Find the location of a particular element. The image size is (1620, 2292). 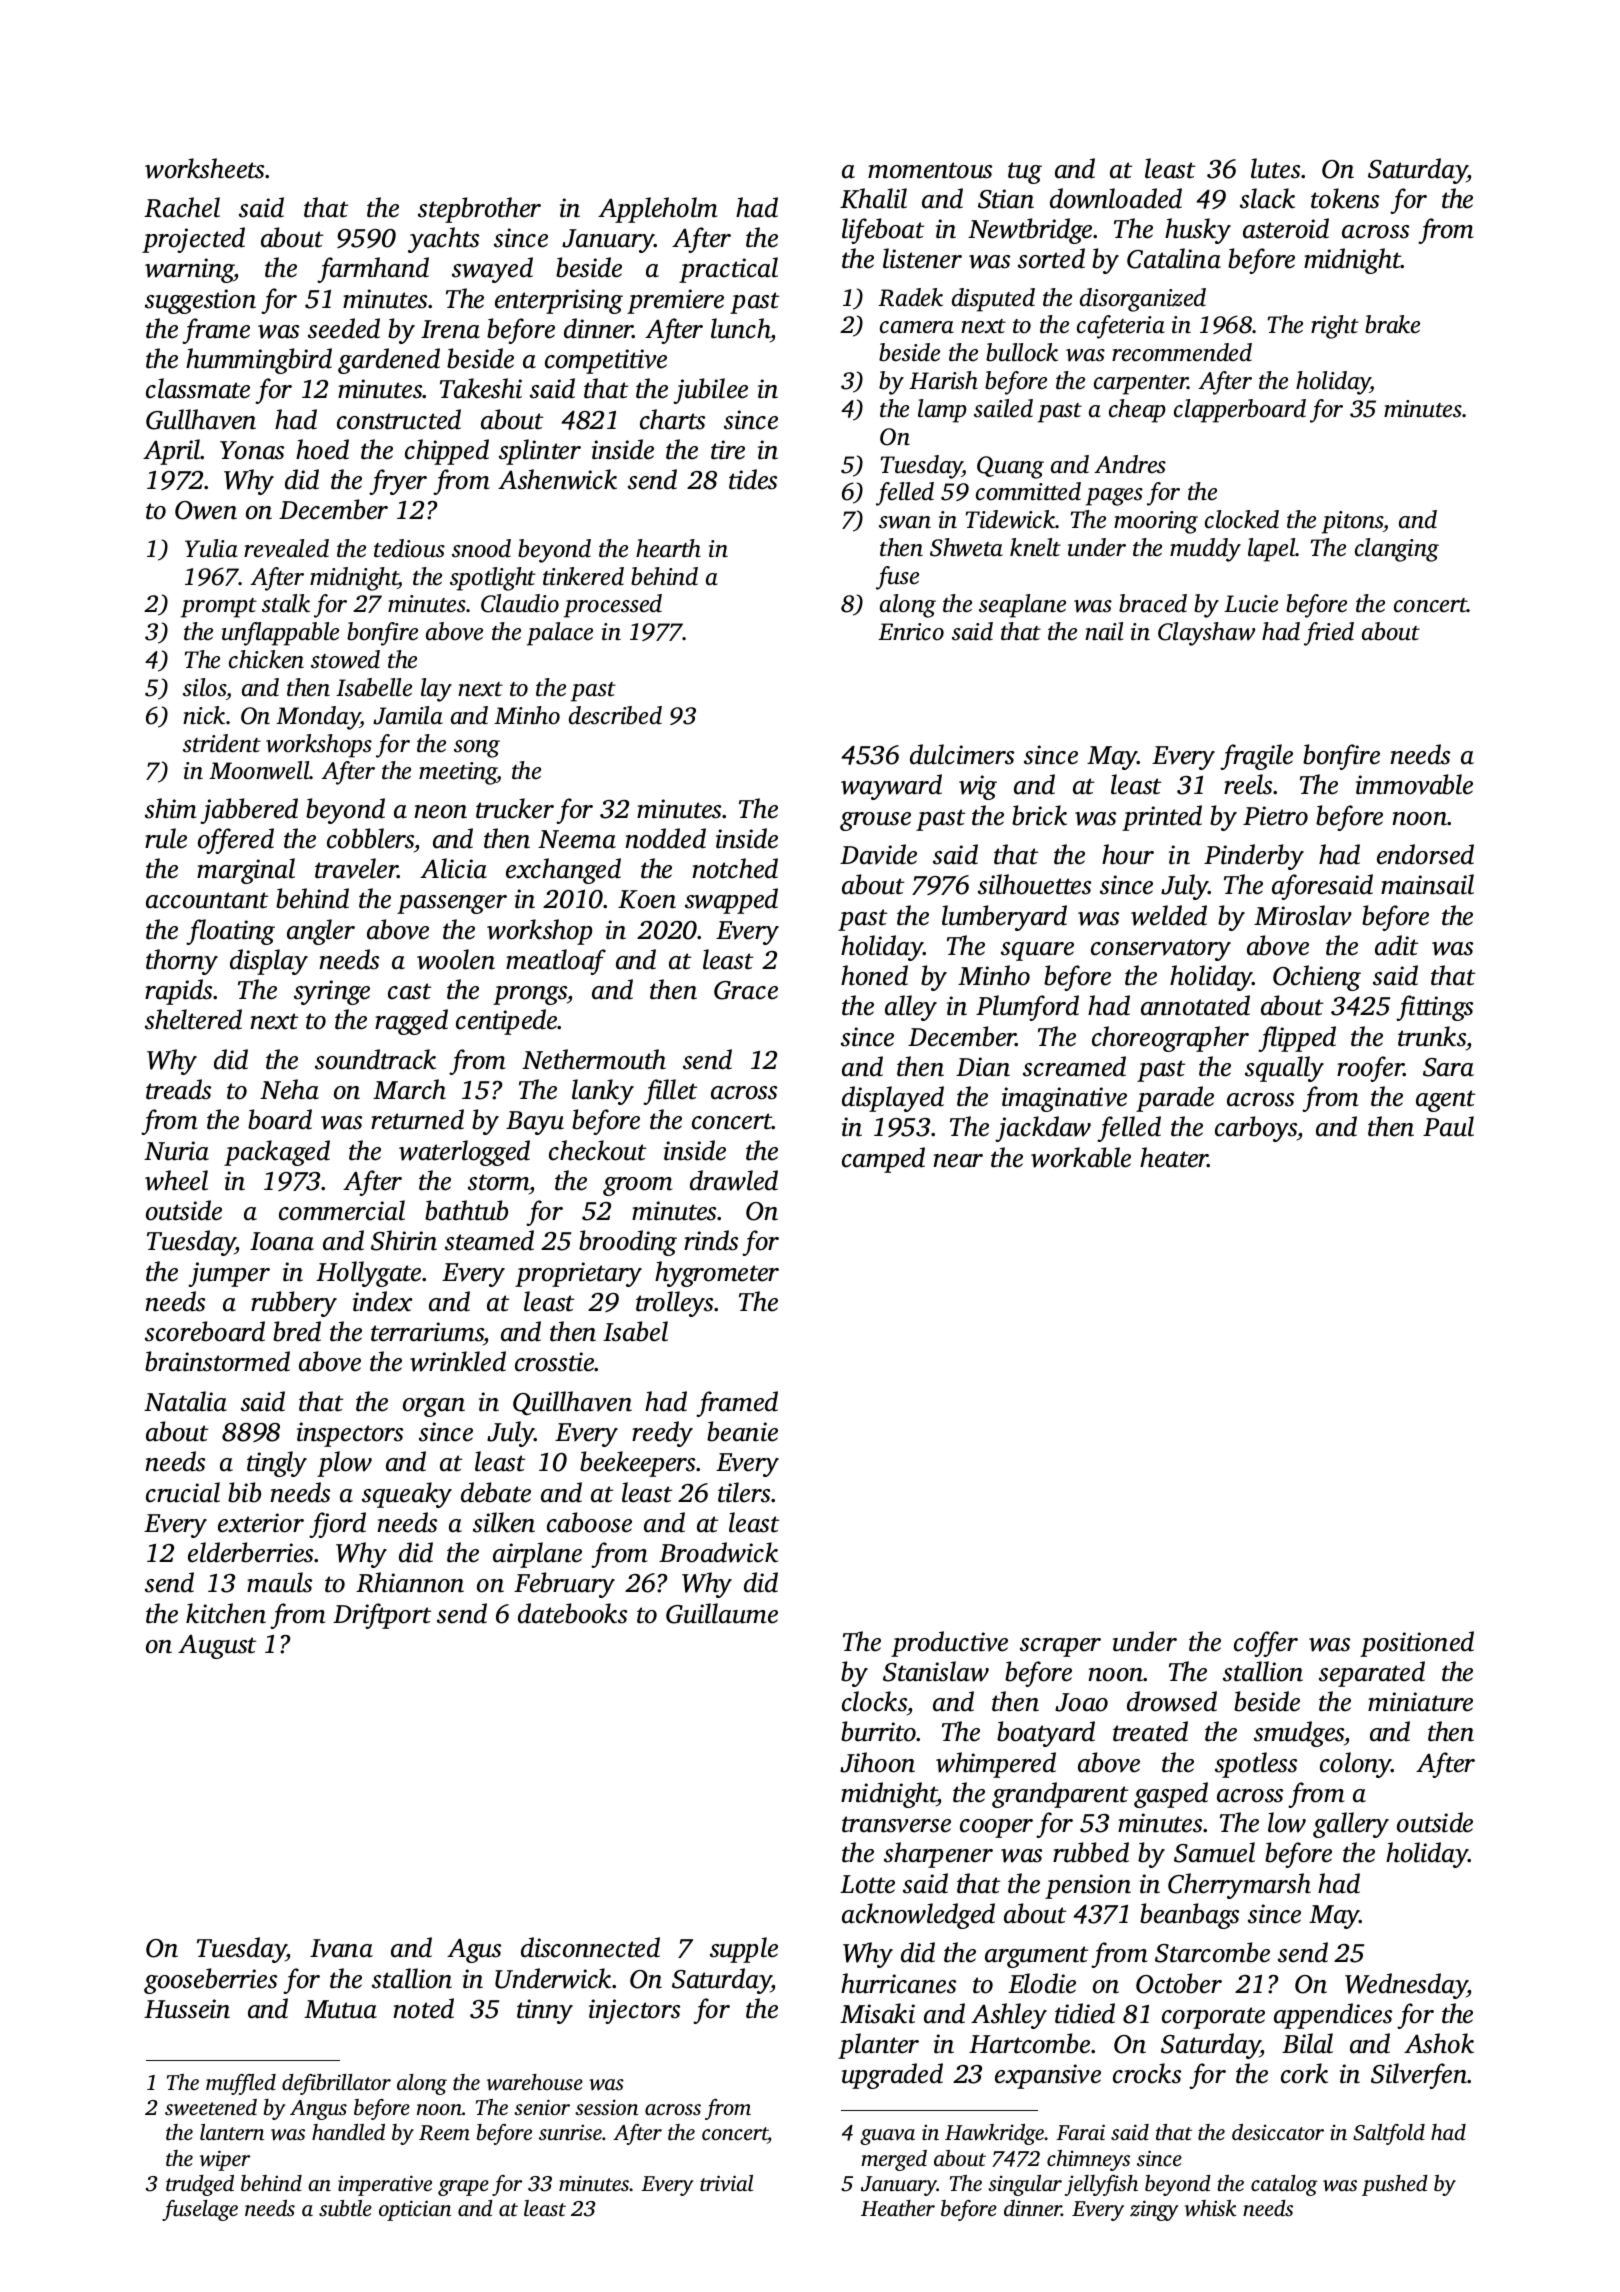

tug is located at coordinates (1025, 173).
